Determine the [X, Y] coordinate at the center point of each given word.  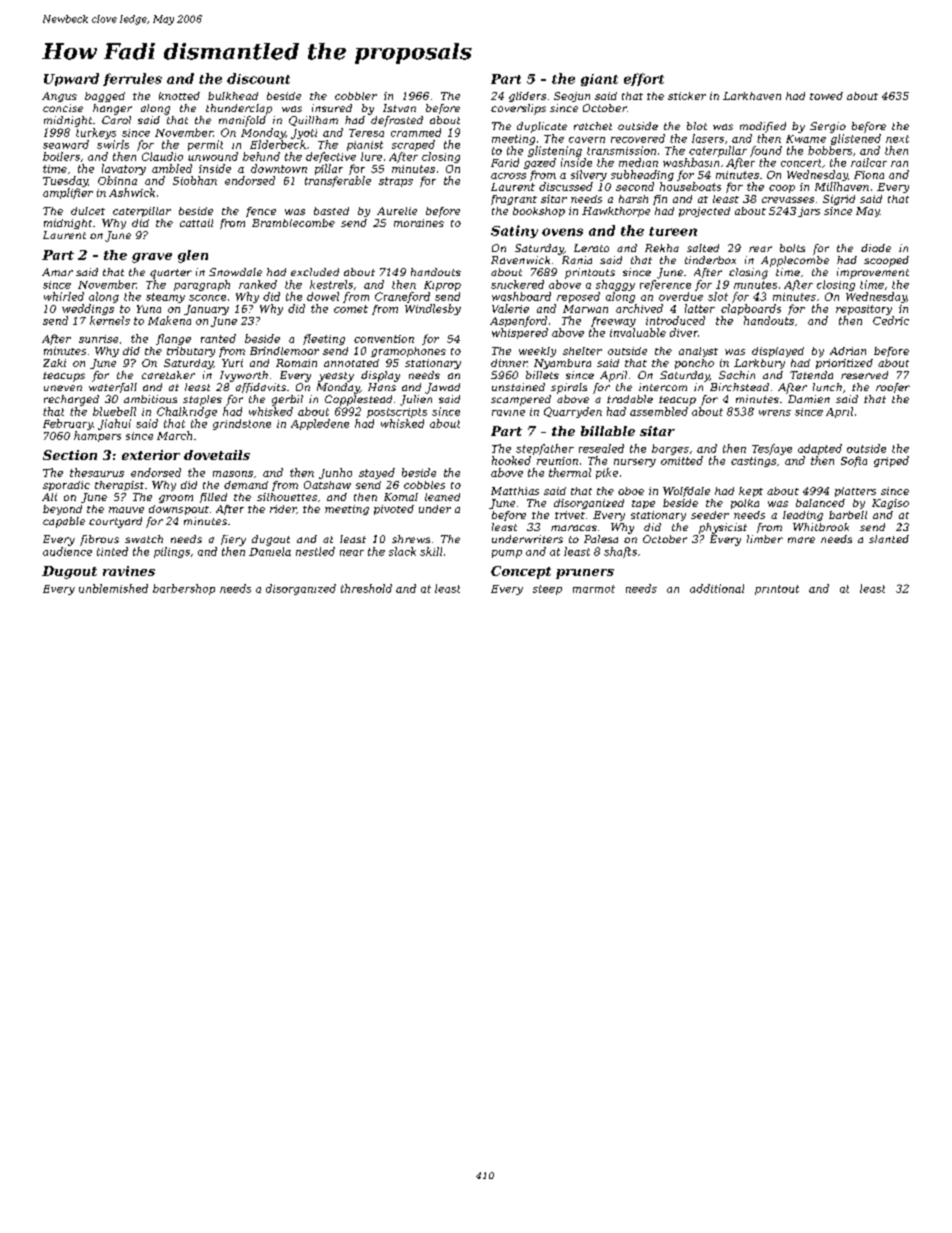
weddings [88, 309]
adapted [820, 449]
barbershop [184, 589]
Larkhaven [752, 96]
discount [258, 78]
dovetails [217, 455]
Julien [416, 400]
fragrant [514, 200]
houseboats [690, 186]
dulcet [88, 211]
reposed [578, 297]
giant [599, 80]
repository [864, 310]
